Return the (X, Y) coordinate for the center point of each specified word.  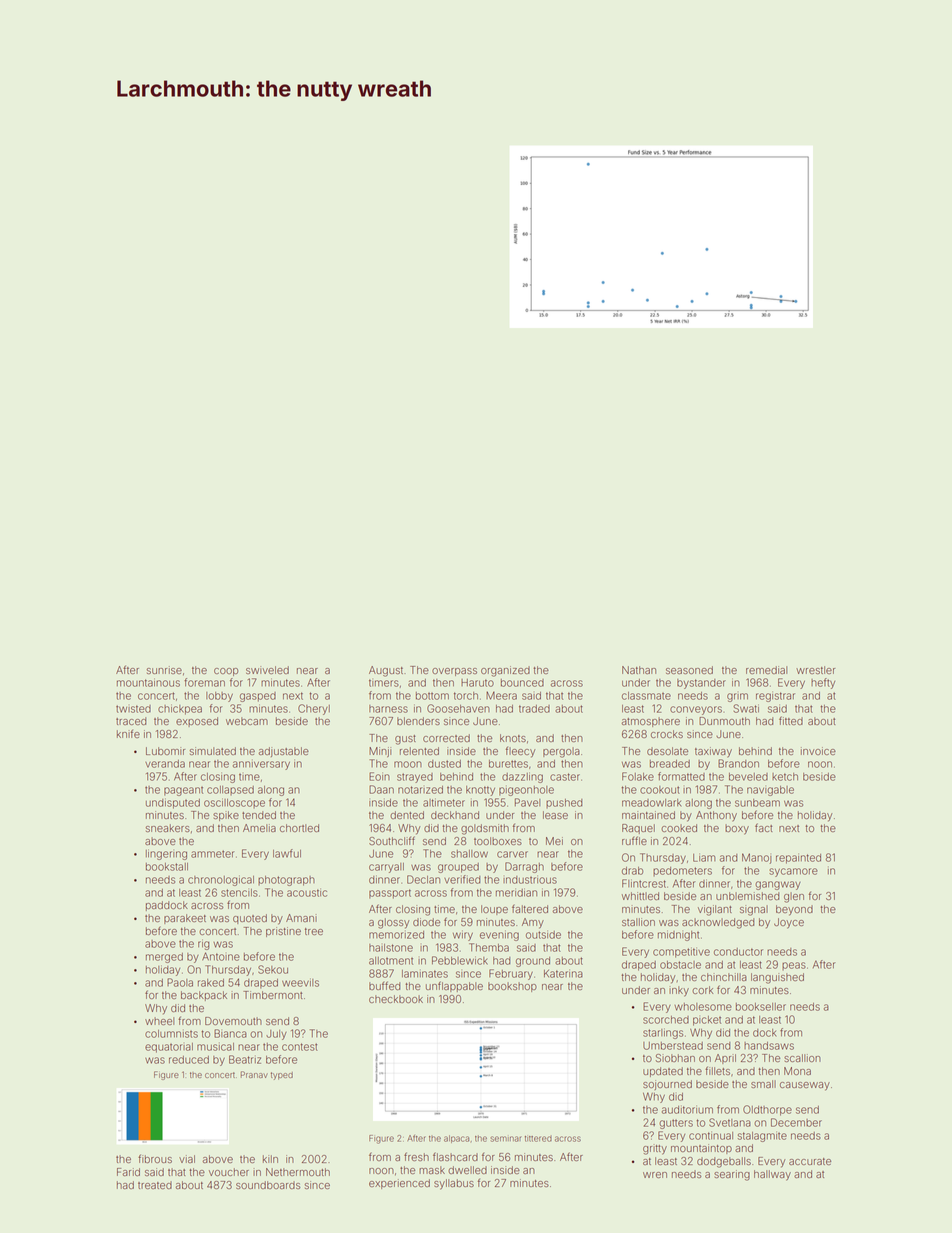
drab (632, 871)
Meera (501, 695)
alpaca (456, 1139)
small (763, 1084)
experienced (399, 1184)
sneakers (168, 828)
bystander (701, 684)
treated (155, 1185)
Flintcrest (644, 883)
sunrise (164, 670)
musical (215, 1047)
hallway (772, 1175)
